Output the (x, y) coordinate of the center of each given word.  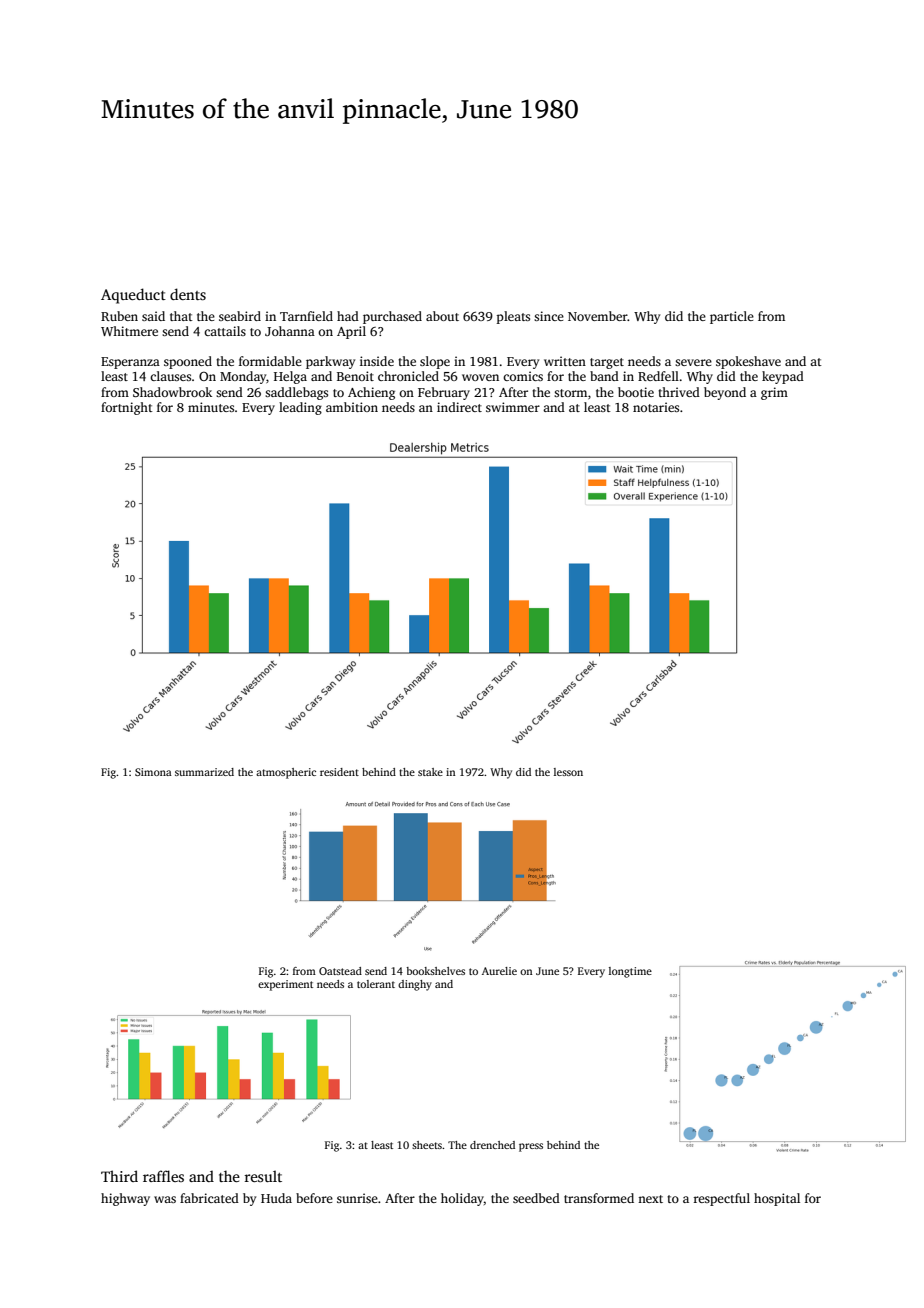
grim (774, 393)
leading (300, 408)
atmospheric (286, 773)
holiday (462, 1199)
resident (339, 772)
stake (430, 772)
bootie (636, 392)
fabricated (209, 1198)
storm (570, 393)
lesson (568, 772)
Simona (153, 772)
